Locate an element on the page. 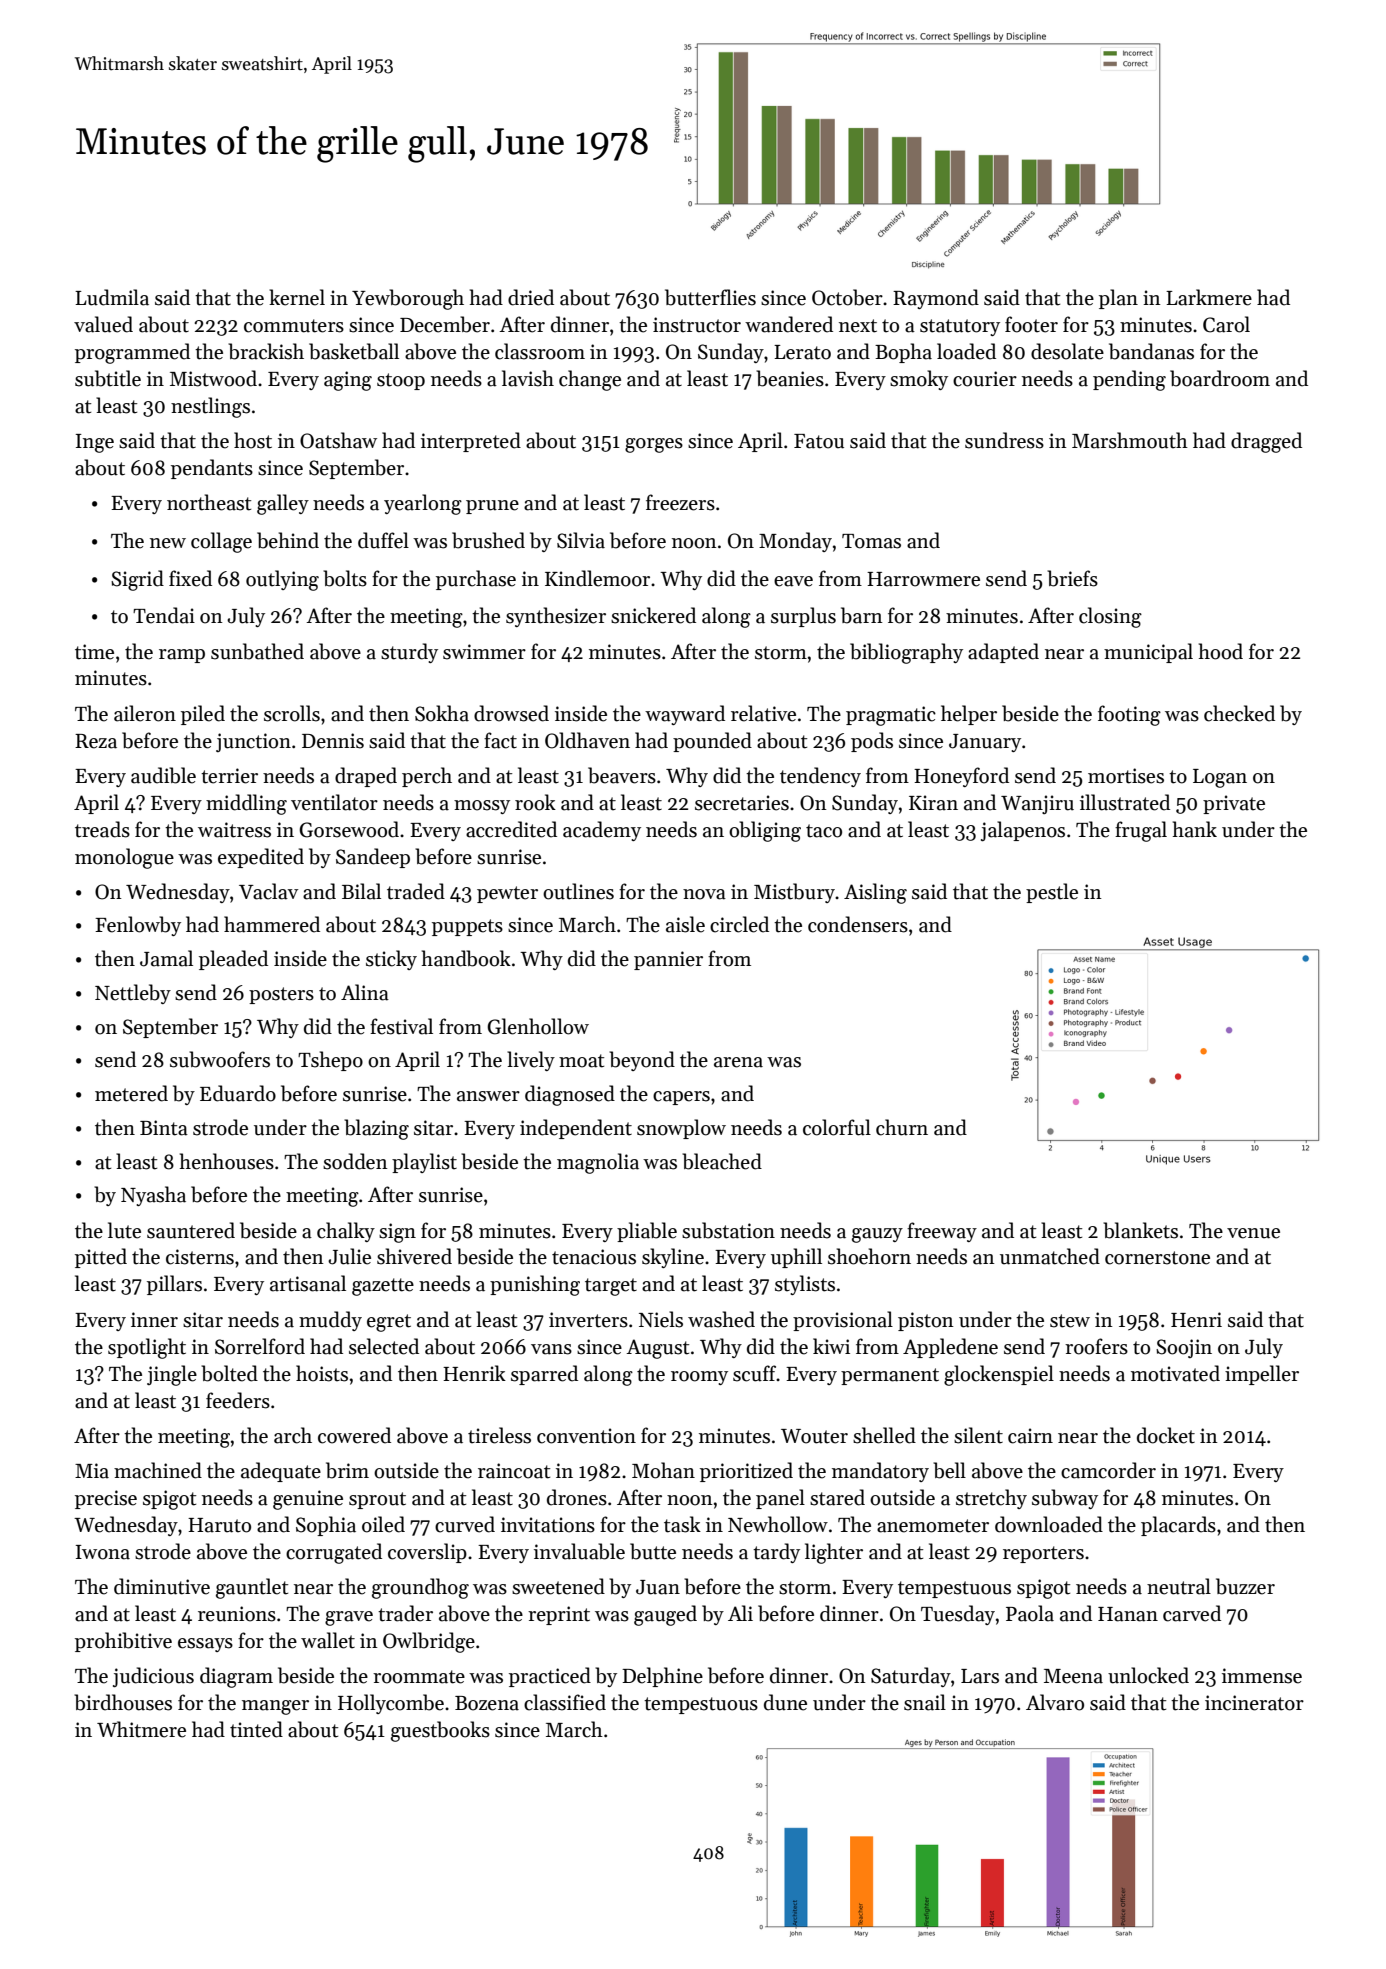 This image has height=1969, width=1386. hood is located at coordinates (1221, 651).
